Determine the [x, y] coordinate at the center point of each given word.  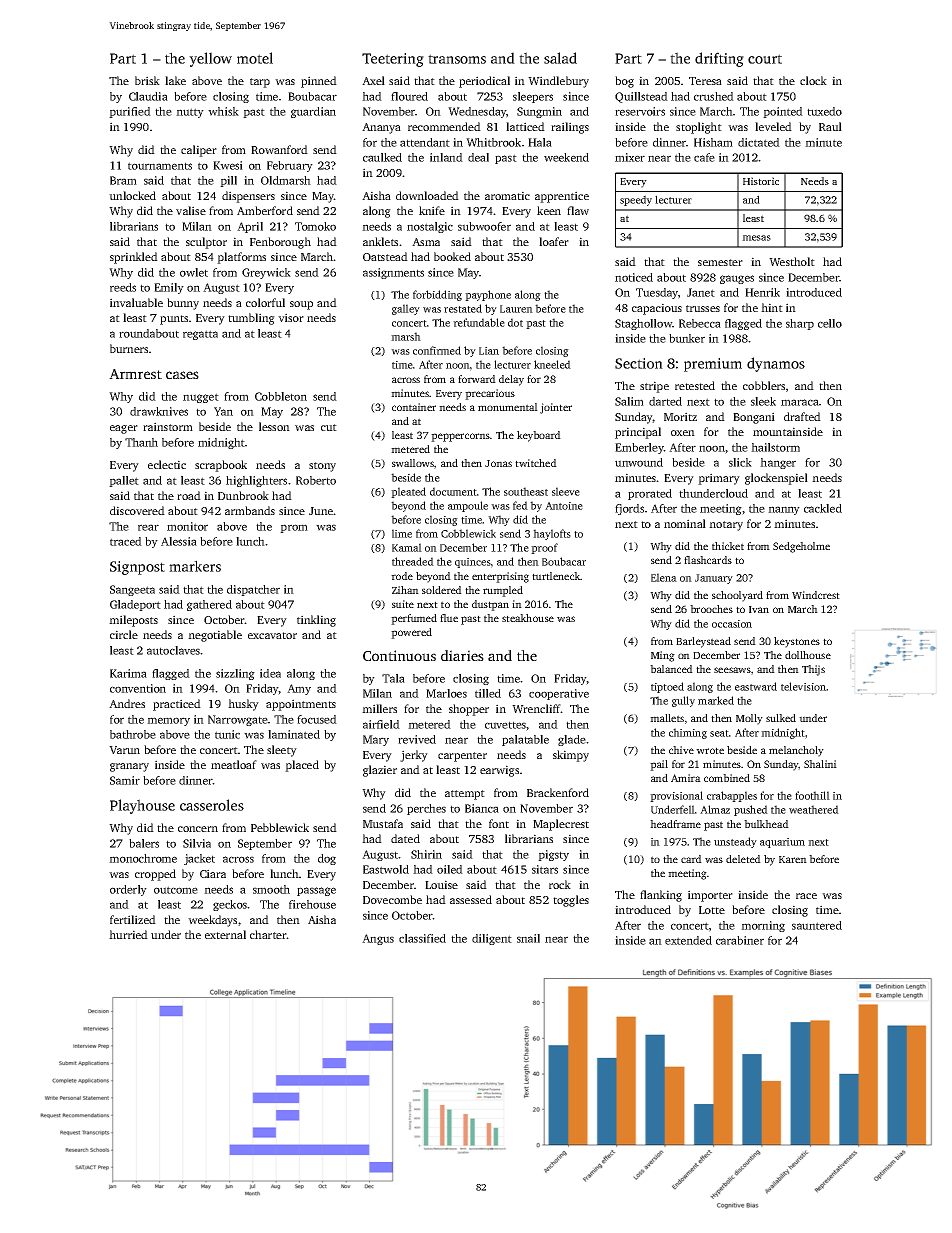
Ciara [213, 873]
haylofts [552, 534]
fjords [629, 509]
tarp [260, 83]
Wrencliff [536, 708]
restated [463, 308]
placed [302, 766]
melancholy [796, 751]
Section [639, 363]
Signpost [137, 568]
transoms [457, 59]
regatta [200, 335]
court [765, 59]
